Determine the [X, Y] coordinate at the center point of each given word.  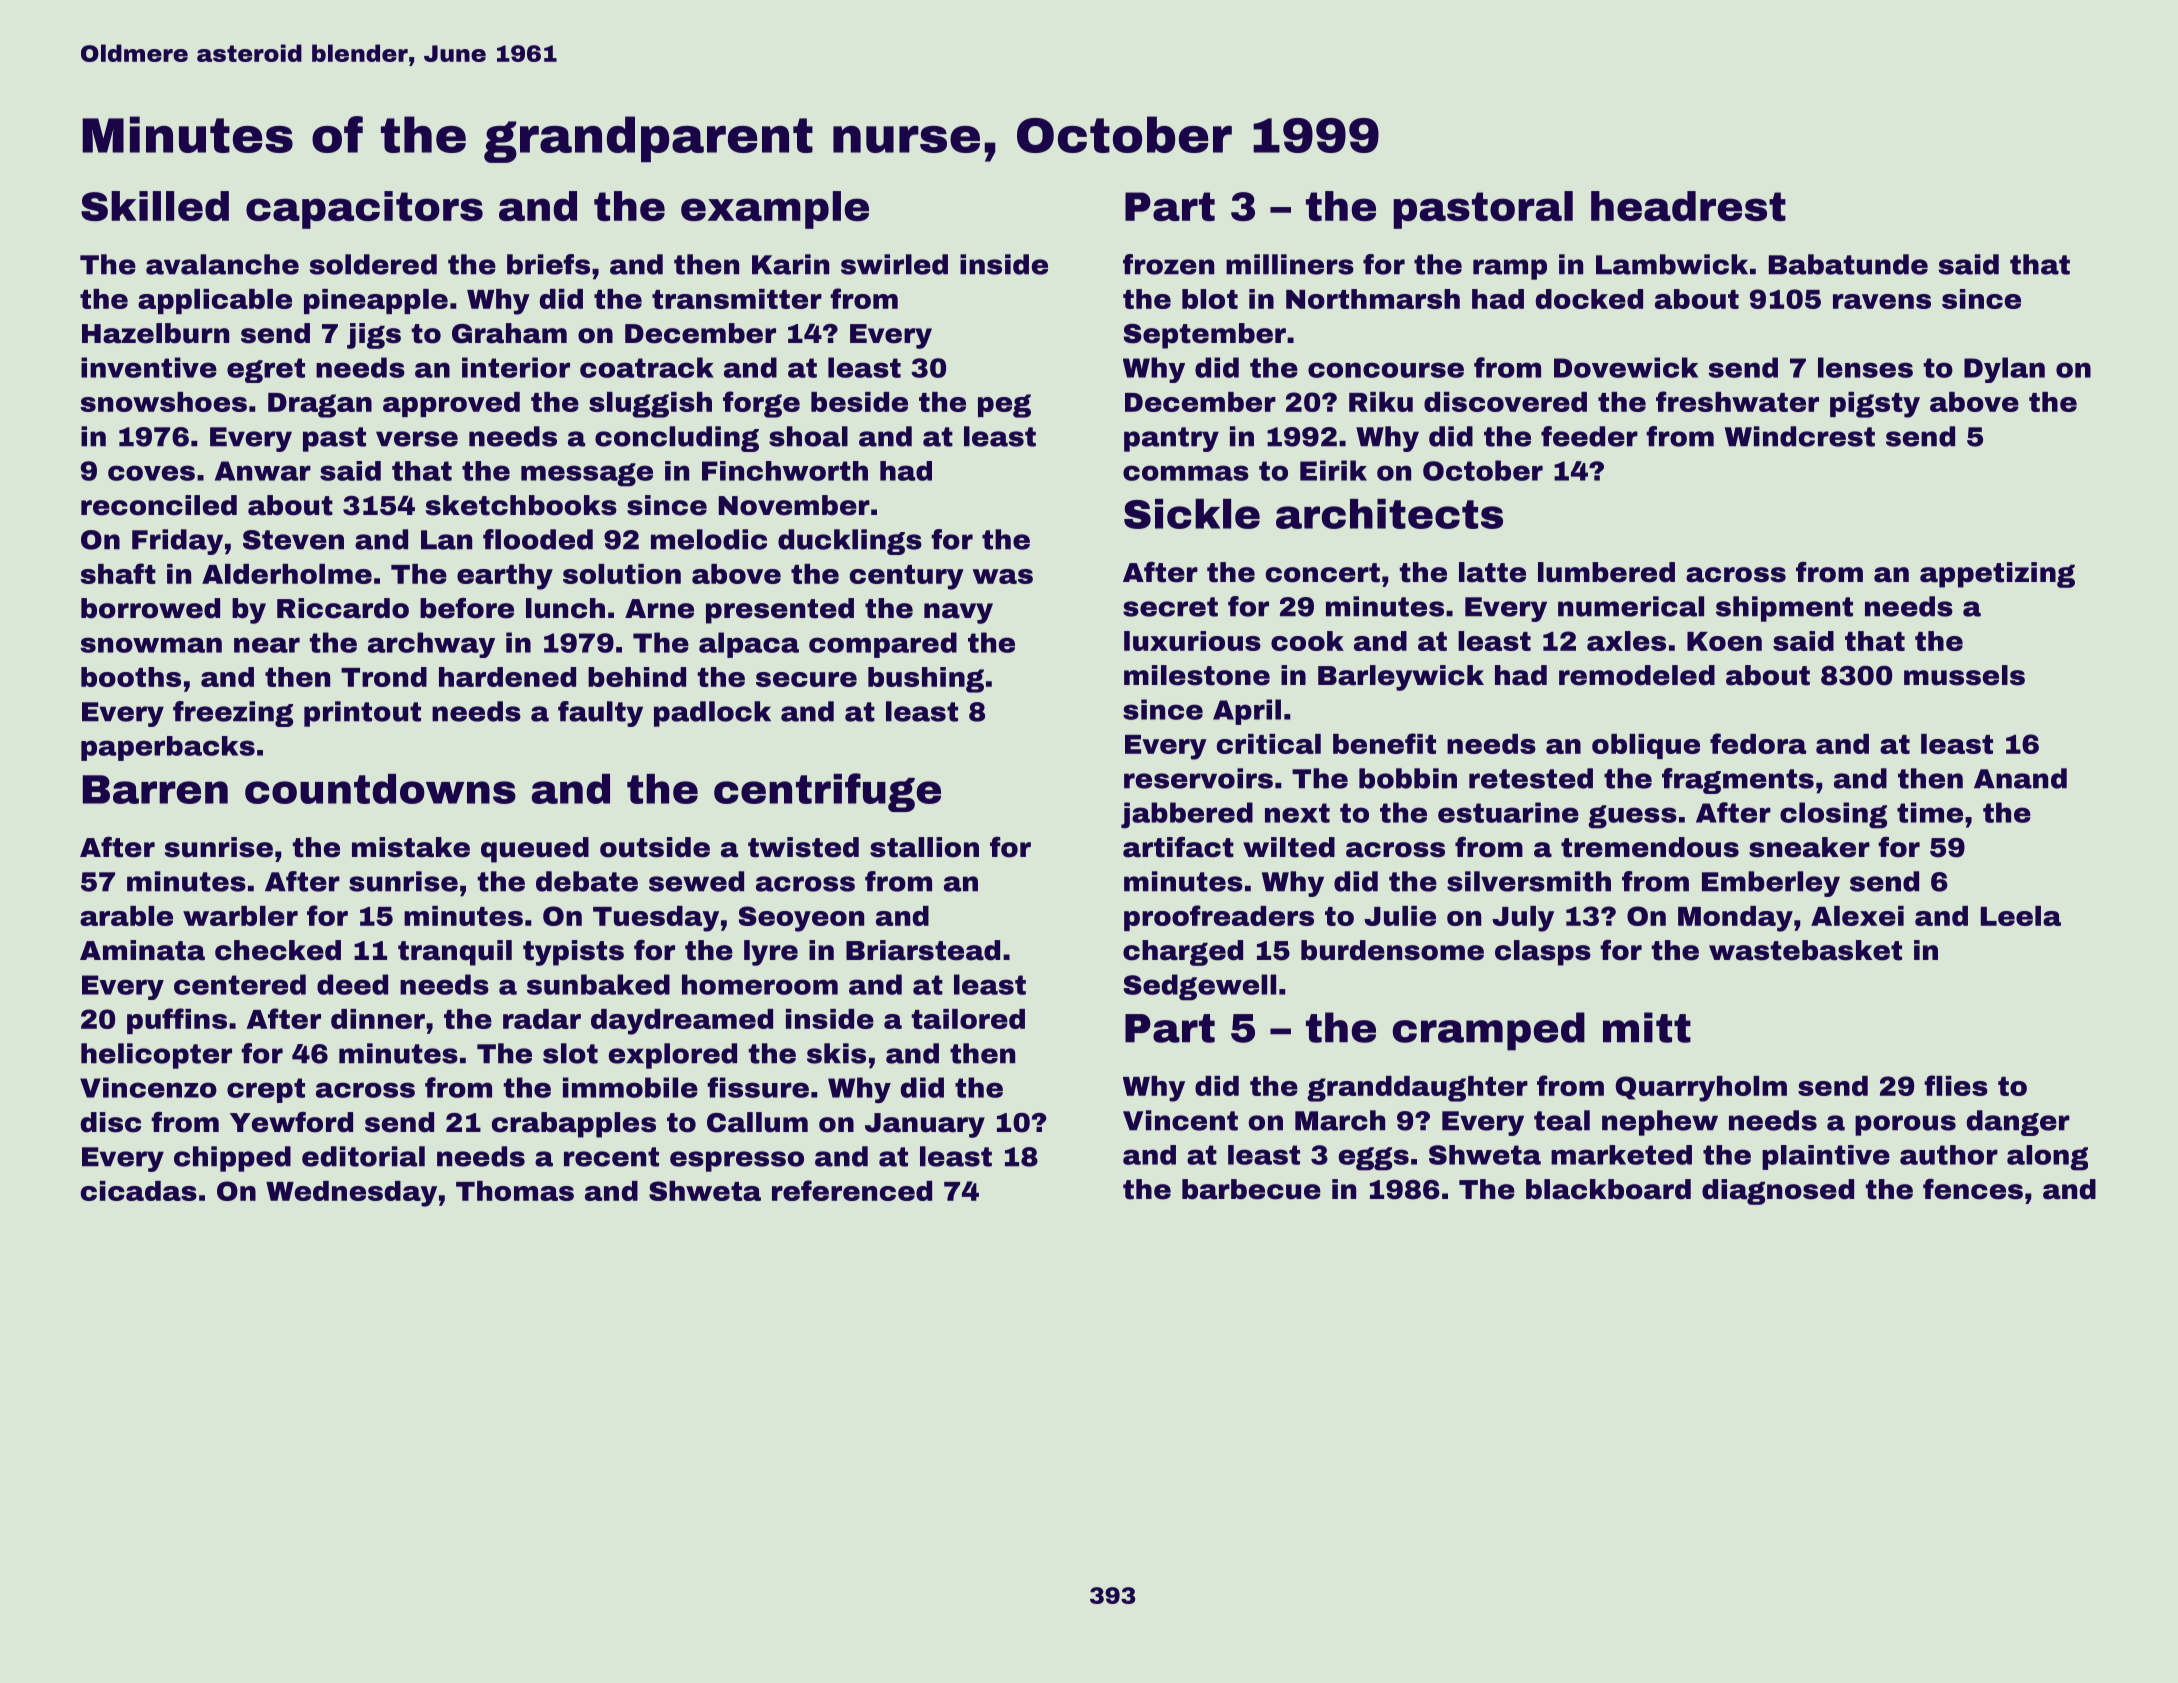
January [925, 1125]
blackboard [1608, 1189]
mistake [411, 847]
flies [1956, 1085]
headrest [1688, 206]
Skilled [155, 206]
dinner [378, 1019]
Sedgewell [1199, 987]
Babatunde [1848, 264]
